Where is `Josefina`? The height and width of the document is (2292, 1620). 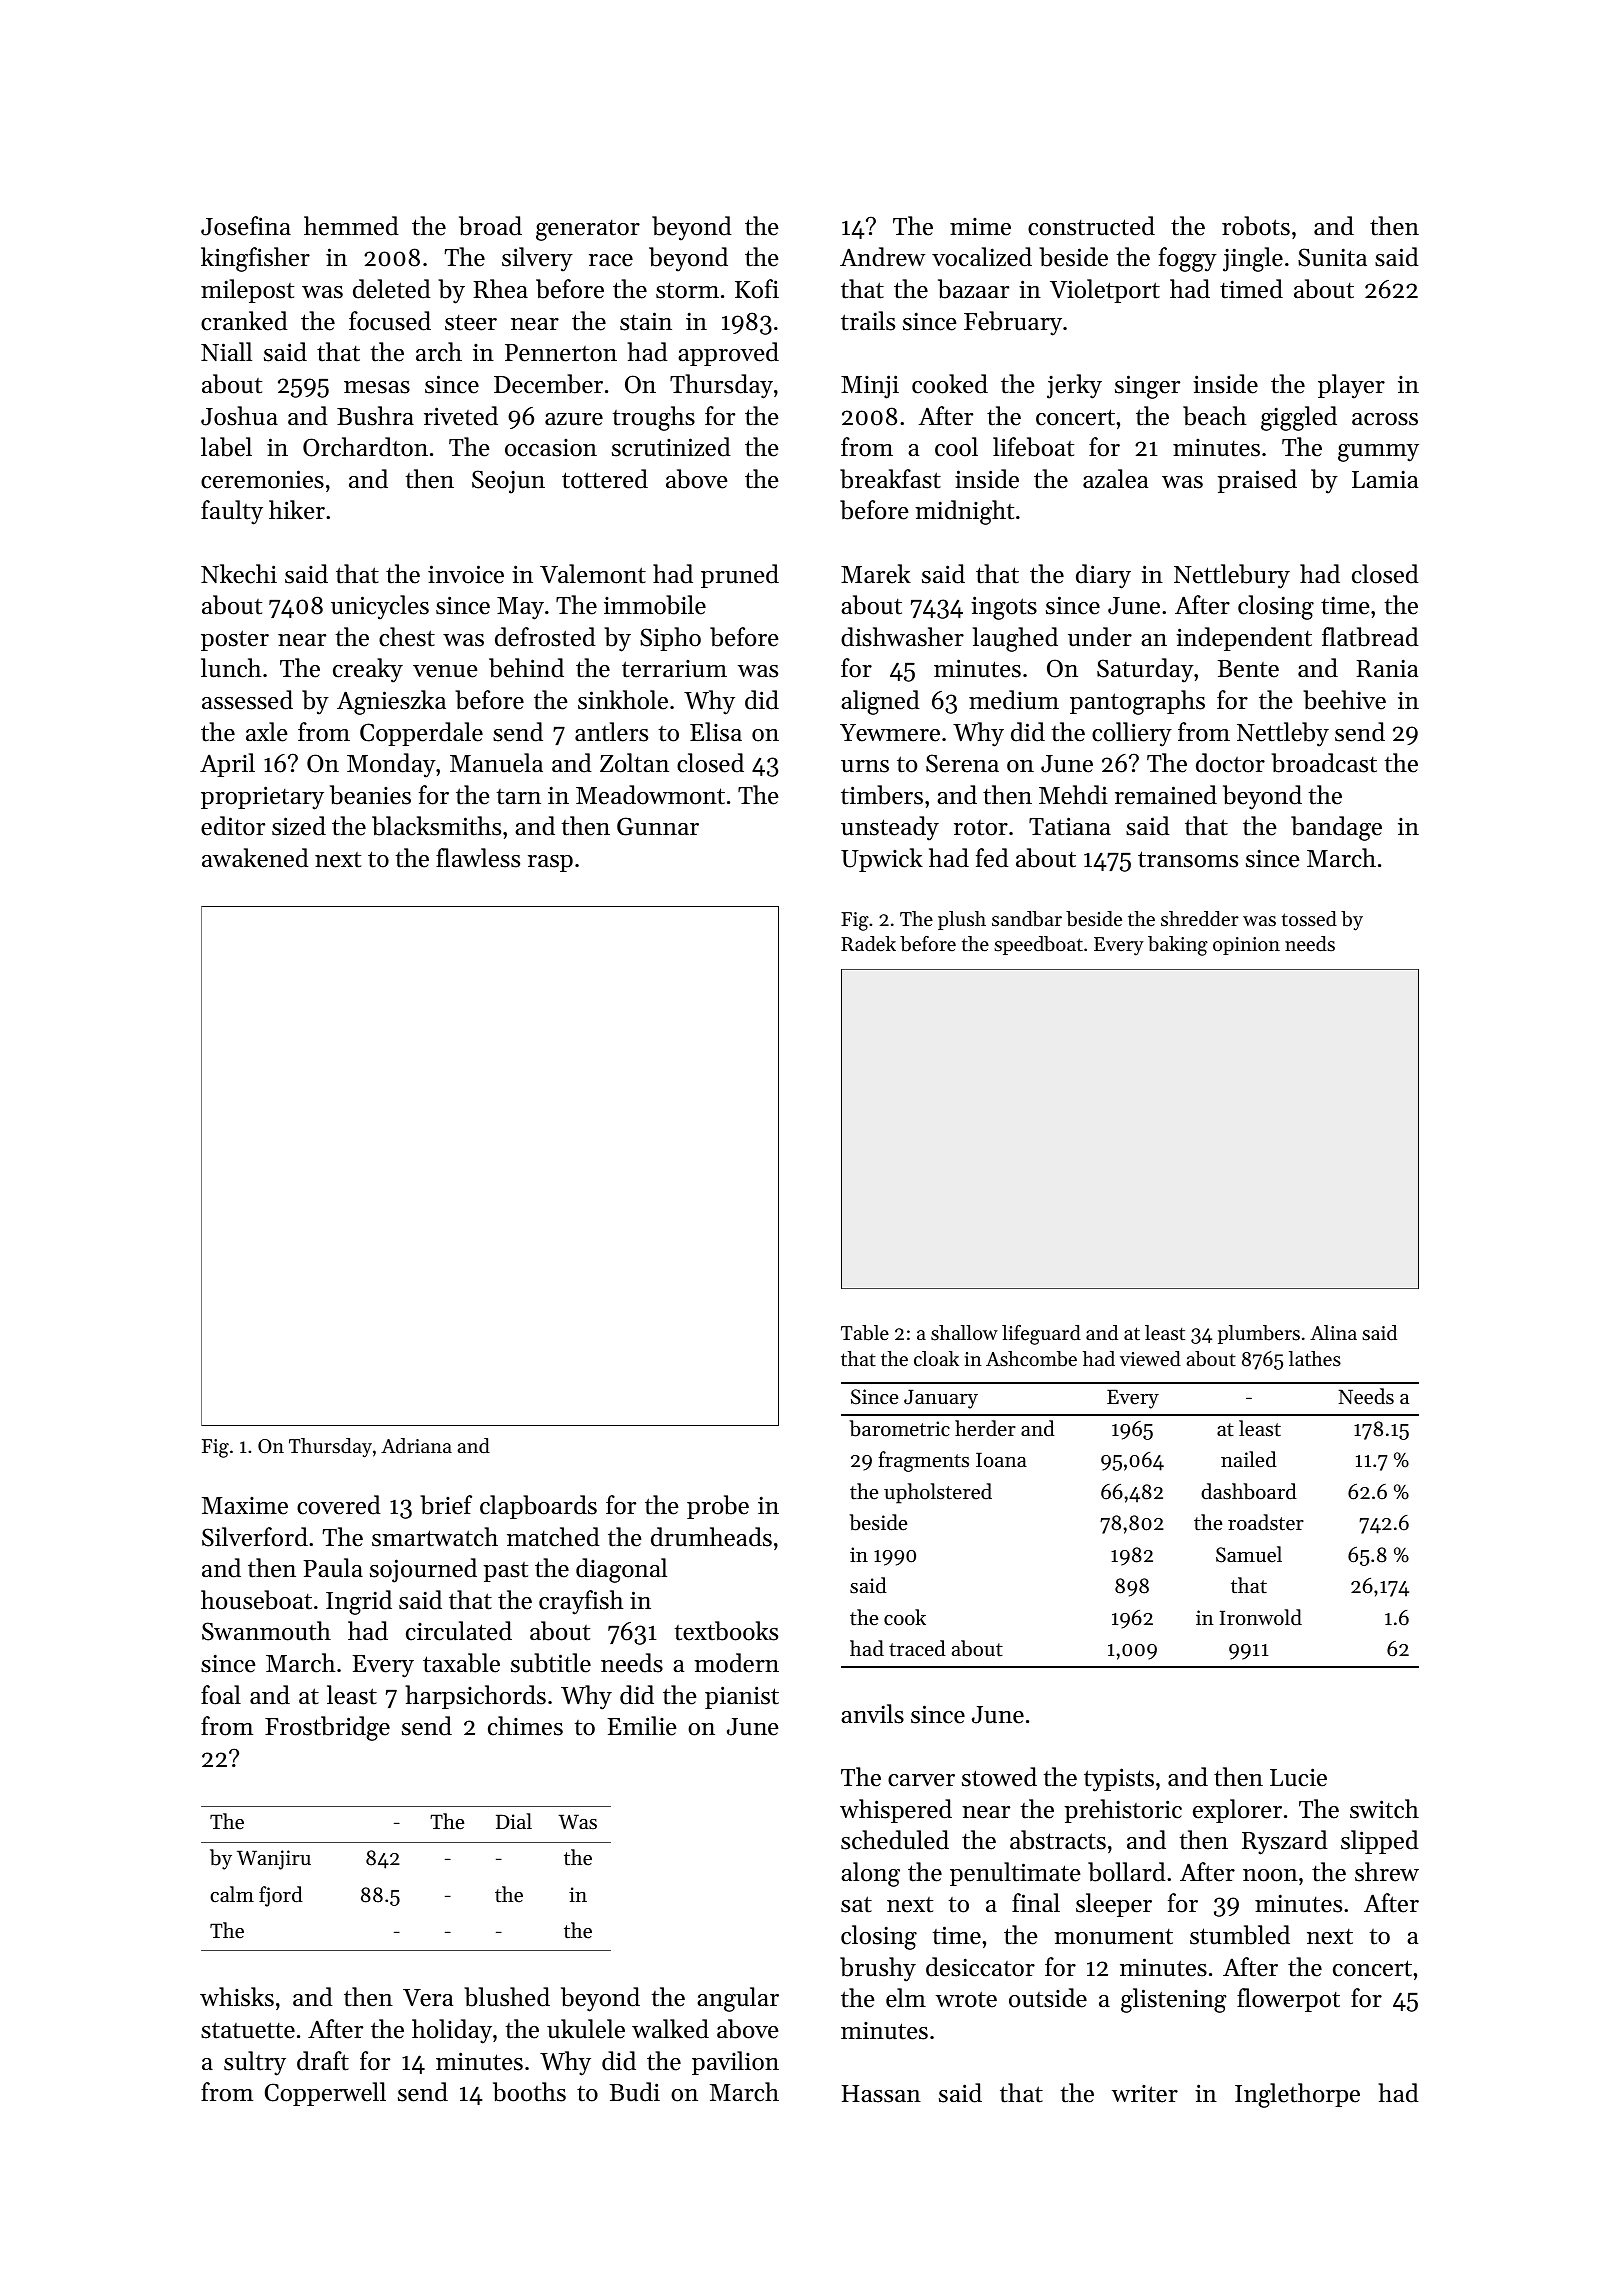
Josefina is located at coordinates (246, 226).
